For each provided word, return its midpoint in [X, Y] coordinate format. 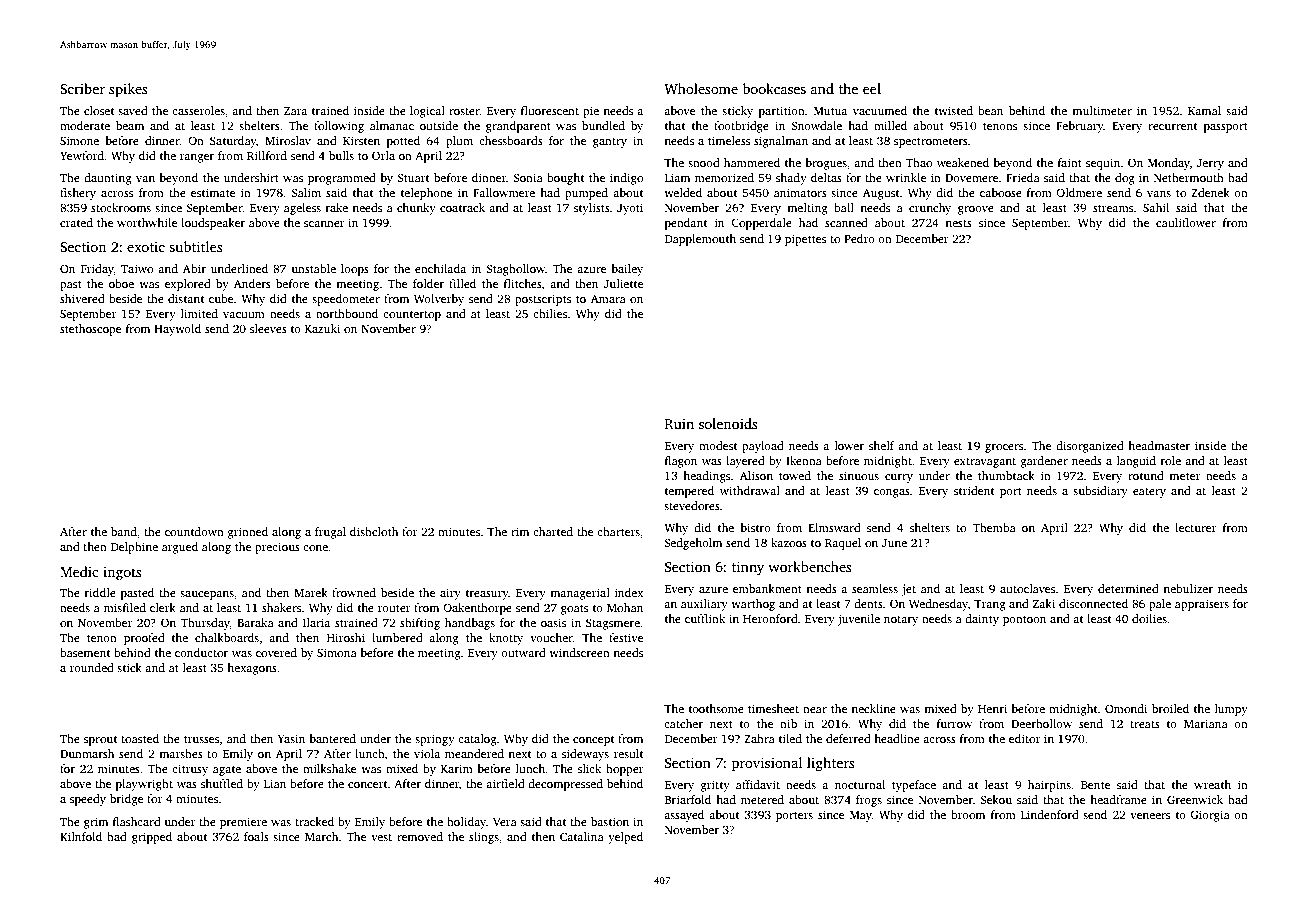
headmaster [1159, 445]
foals [256, 836]
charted [553, 531]
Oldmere [1079, 192]
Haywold [177, 330]
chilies [550, 313]
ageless [302, 209]
